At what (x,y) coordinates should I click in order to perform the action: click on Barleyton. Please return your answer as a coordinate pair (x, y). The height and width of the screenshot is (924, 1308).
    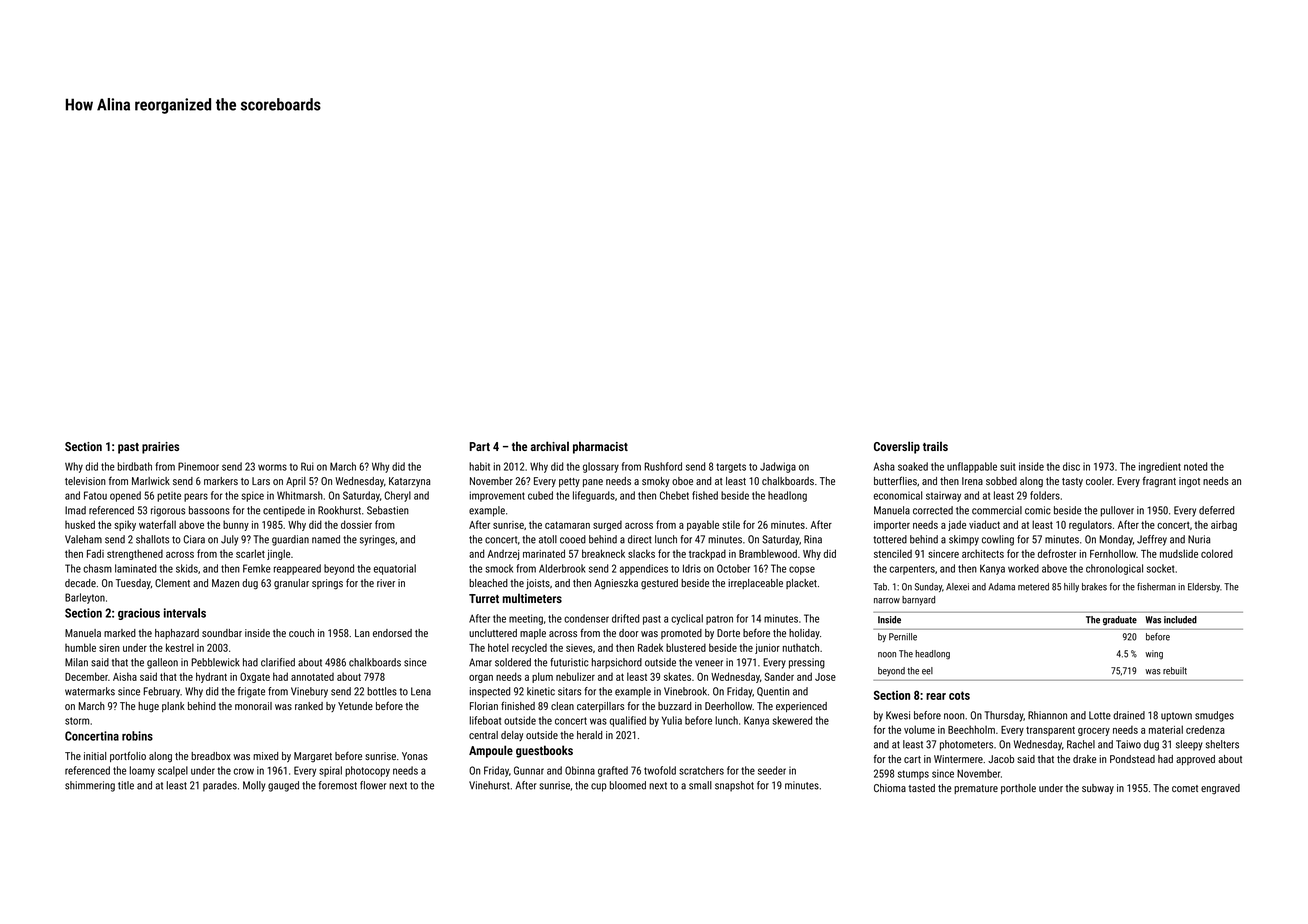
    Looking at the image, I should click on (85, 598).
